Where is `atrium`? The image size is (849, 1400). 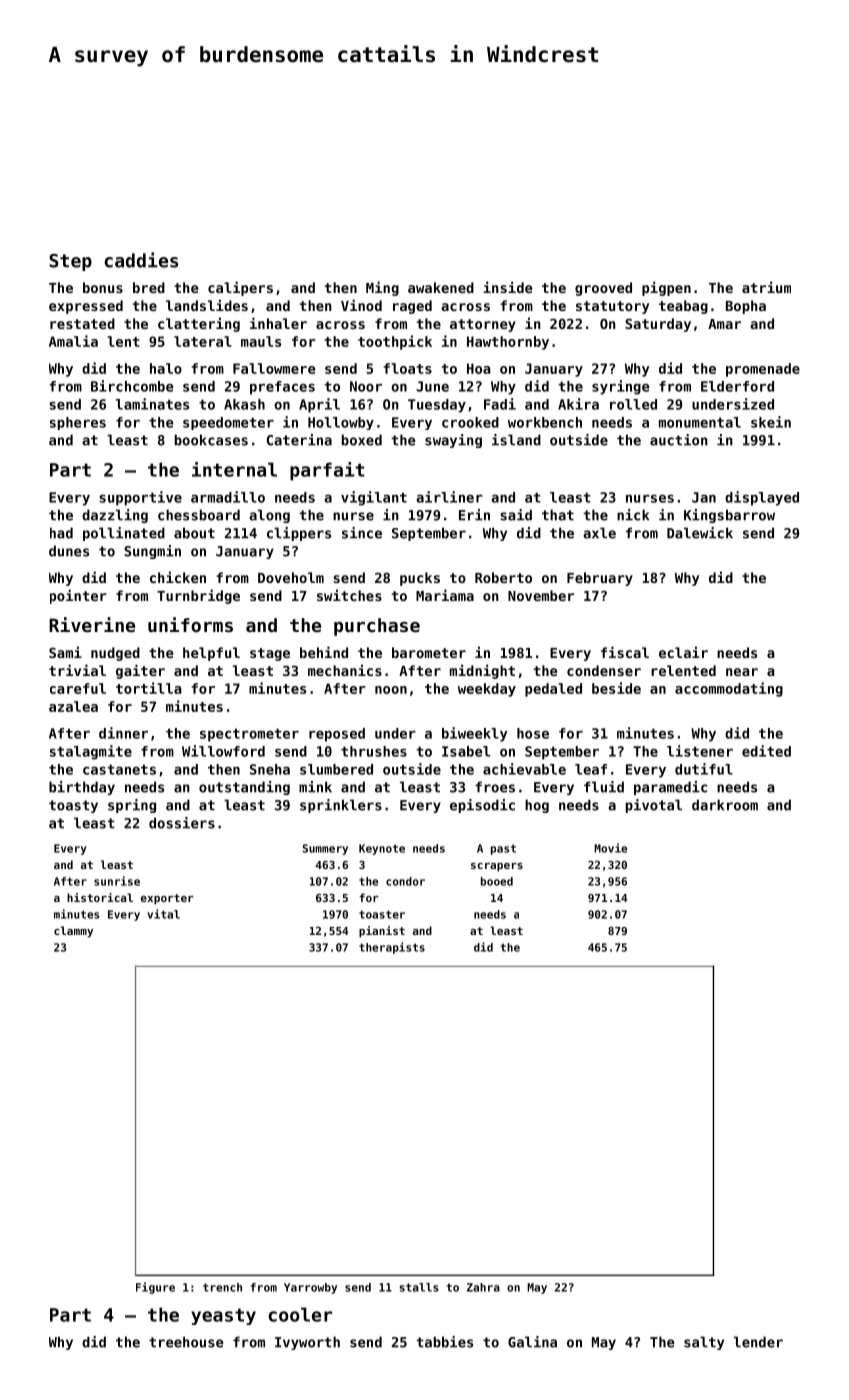 atrium is located at coordinates (766, 287).
